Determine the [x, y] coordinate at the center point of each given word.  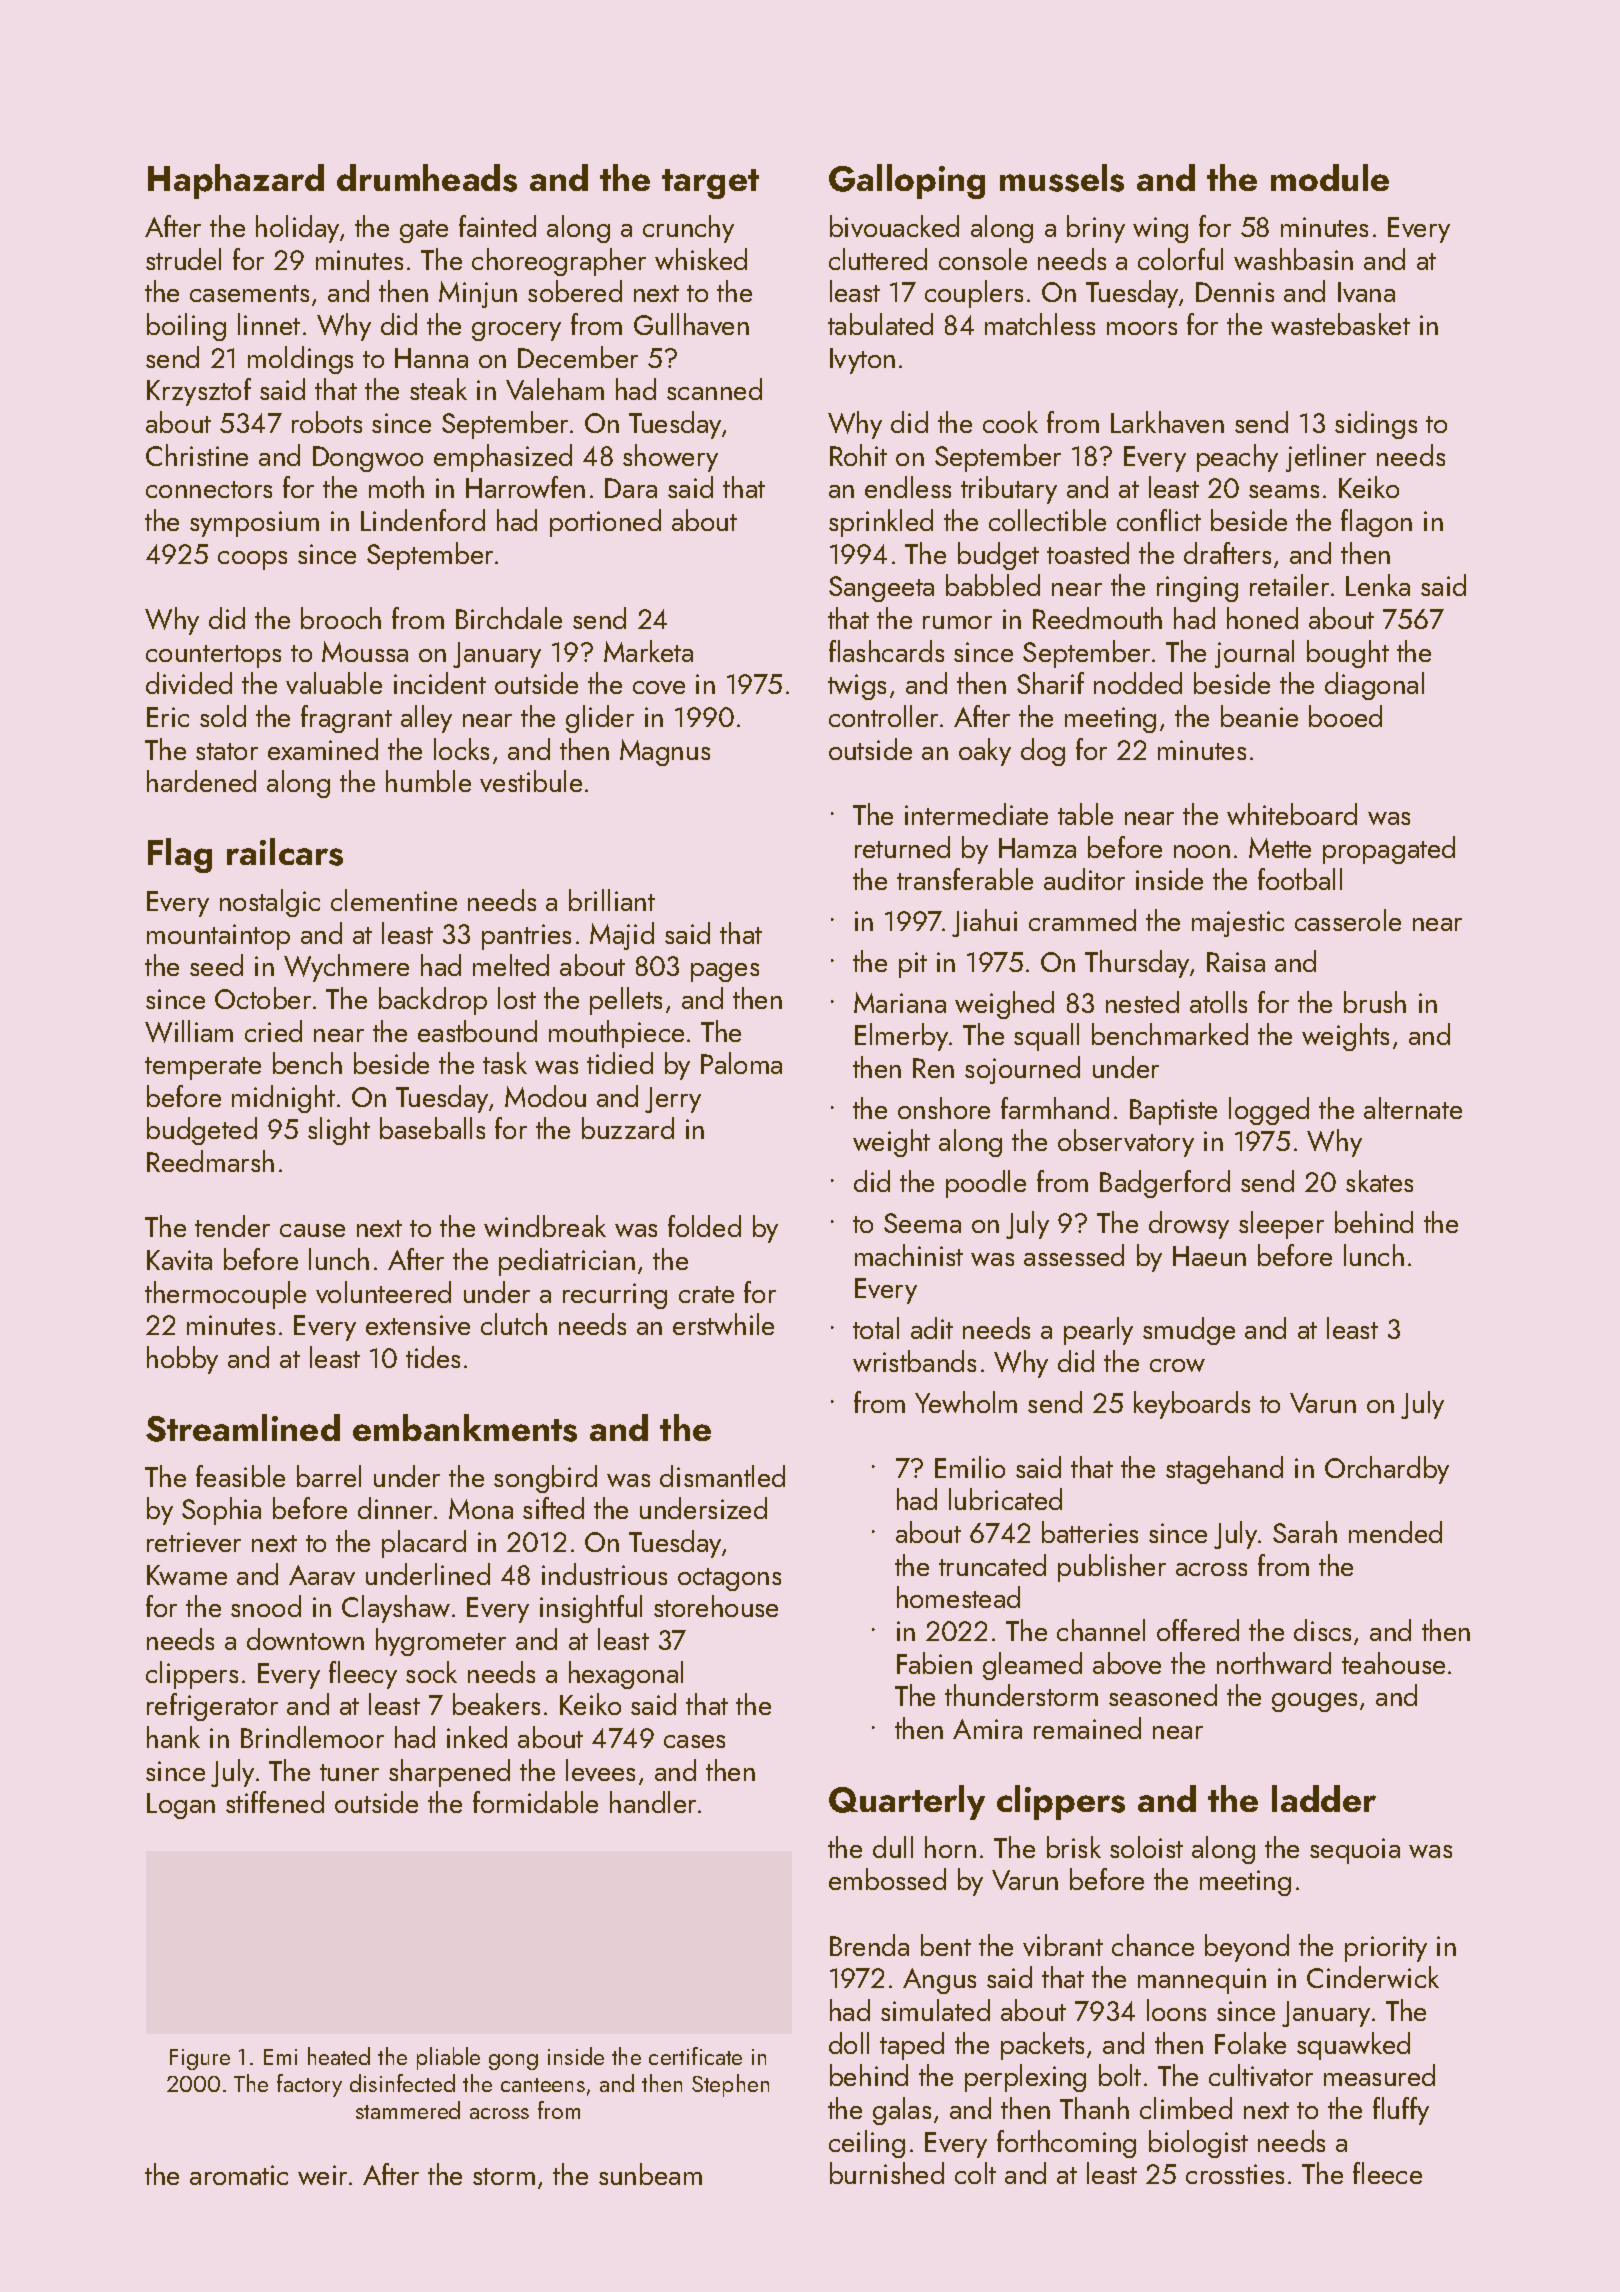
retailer [1289, 585]
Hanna [431, 358]
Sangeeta [881, 589]
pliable [448, 2058]
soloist [1146, 1847]
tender [232, 1226]
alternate [1413, 1108]
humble [428, 781]
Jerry [673, 1100]
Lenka [1378, 585]
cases [694, 1741]
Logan [181, 1806]
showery [670, 458]
